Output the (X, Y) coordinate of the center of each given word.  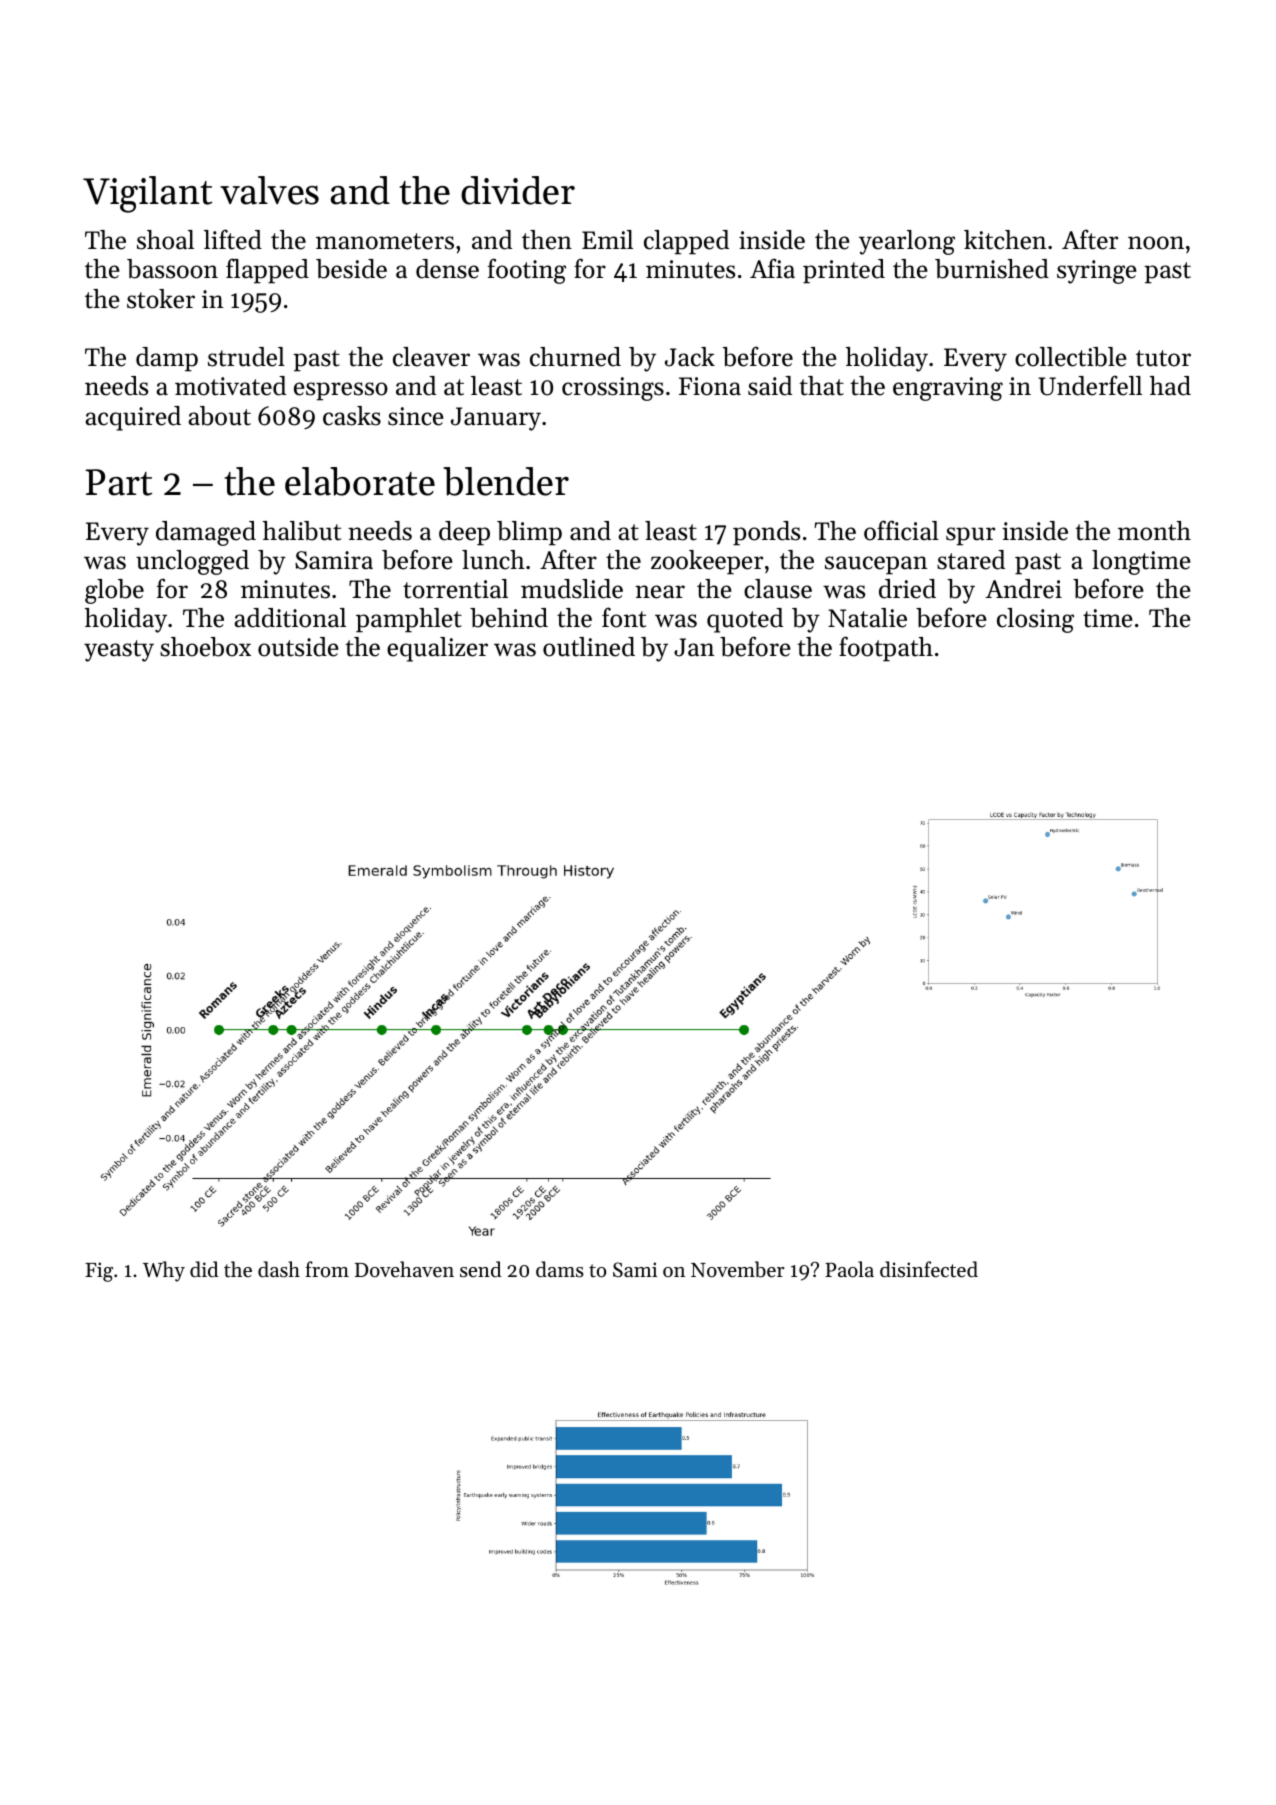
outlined (589, 647)
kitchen (1005, 240)
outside (298, 647)
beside (351, 269)
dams (560, 1269)
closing (1035, 620)
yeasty (119, 651)
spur (970, 536)
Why (164, 1271)
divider (518, 190)
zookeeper (707, 562)
